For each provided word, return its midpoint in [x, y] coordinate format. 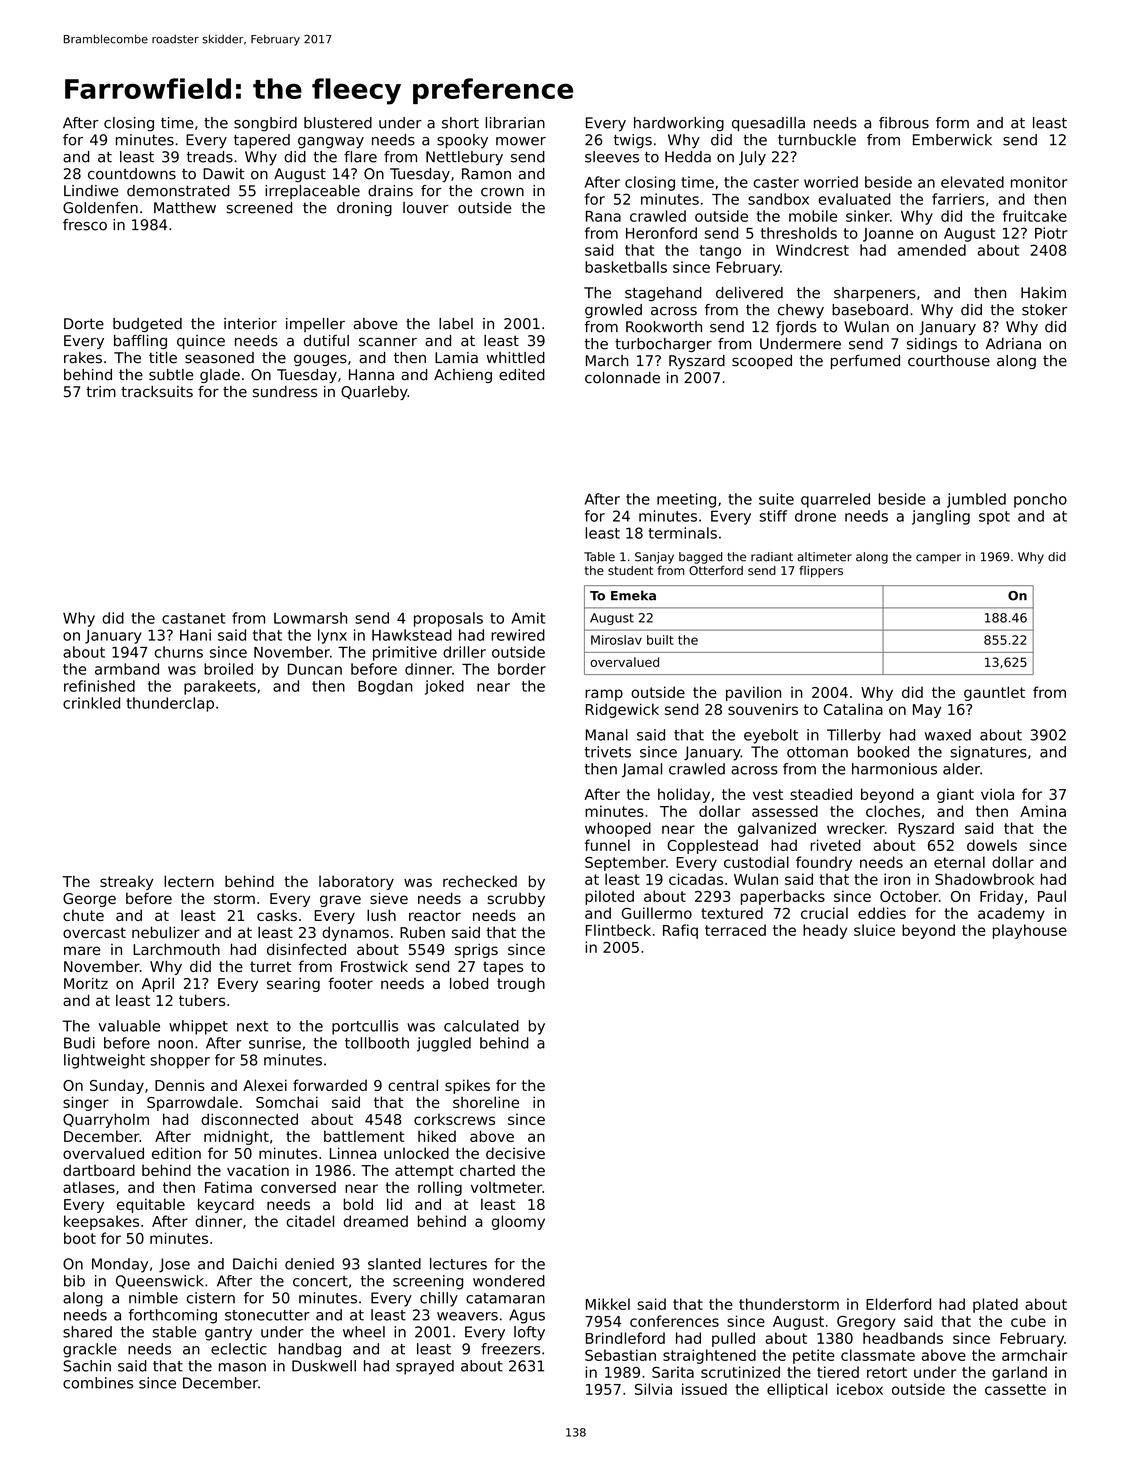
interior [250, 324]
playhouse [1030, 931]
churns [178, 652]
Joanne [888, 235]
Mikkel [608, 1304]
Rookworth [664, 327]
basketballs [626, 267]
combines [98, 1383]
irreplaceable [312, 192]
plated [995, 1305]
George [89, 900]
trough [521, 984]
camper [938, 559]
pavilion [753, 693]
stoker [1045, 310]
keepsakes [101, 1222]
